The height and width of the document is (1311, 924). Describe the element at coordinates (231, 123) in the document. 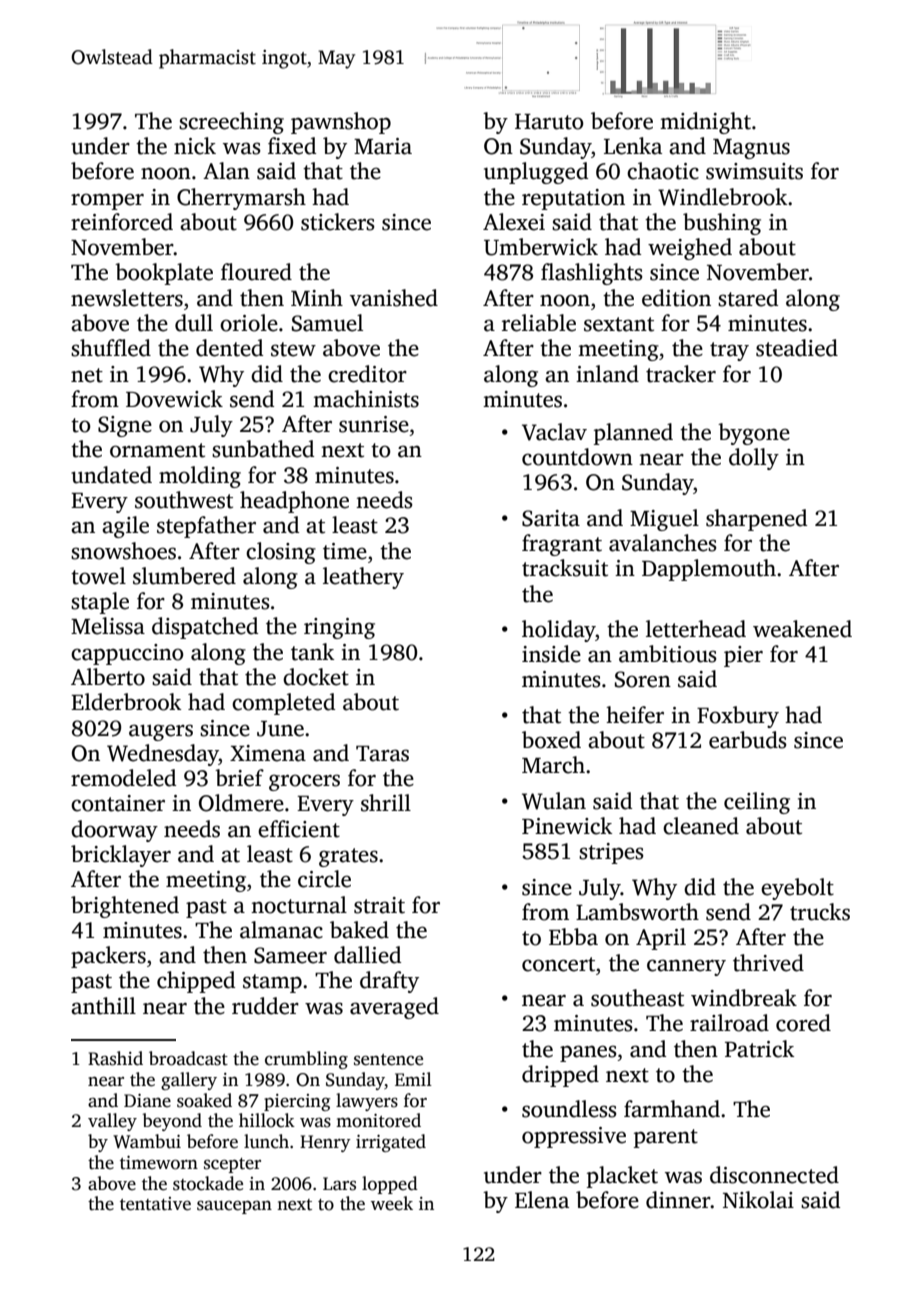

I see `screeching` at that location.
